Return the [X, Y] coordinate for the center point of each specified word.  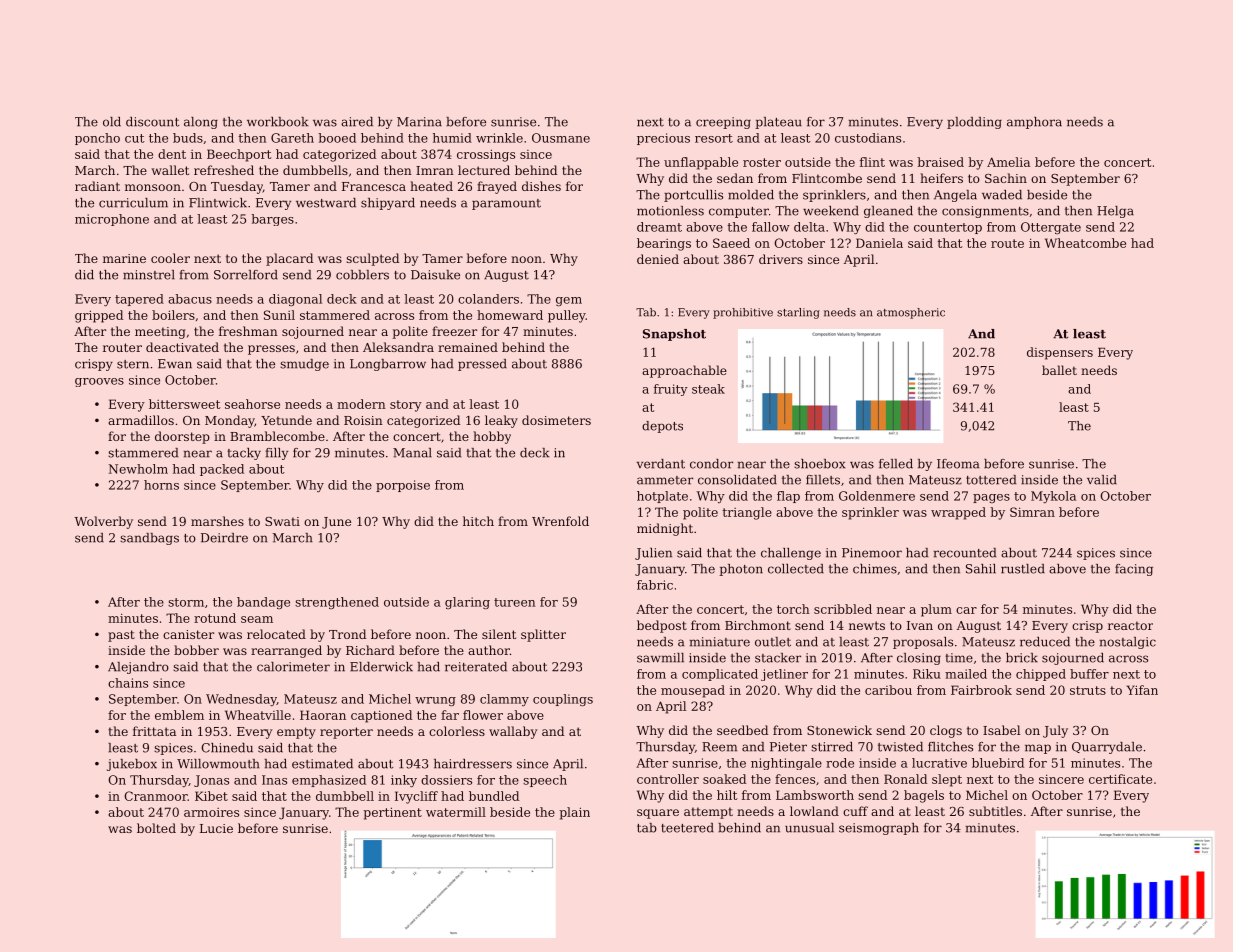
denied [658, 259]
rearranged [286, 651]
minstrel [149, 275]
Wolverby [103, 522]
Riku [927, 674]
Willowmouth [218, 764]
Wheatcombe [1085, 243]
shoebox [819, 464]
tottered [991, 480]
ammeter [665, 480]
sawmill [660, 658]
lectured [484, 170]
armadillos [141, 420]
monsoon [153, 187]
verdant [661, 464]
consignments [985, 212]
